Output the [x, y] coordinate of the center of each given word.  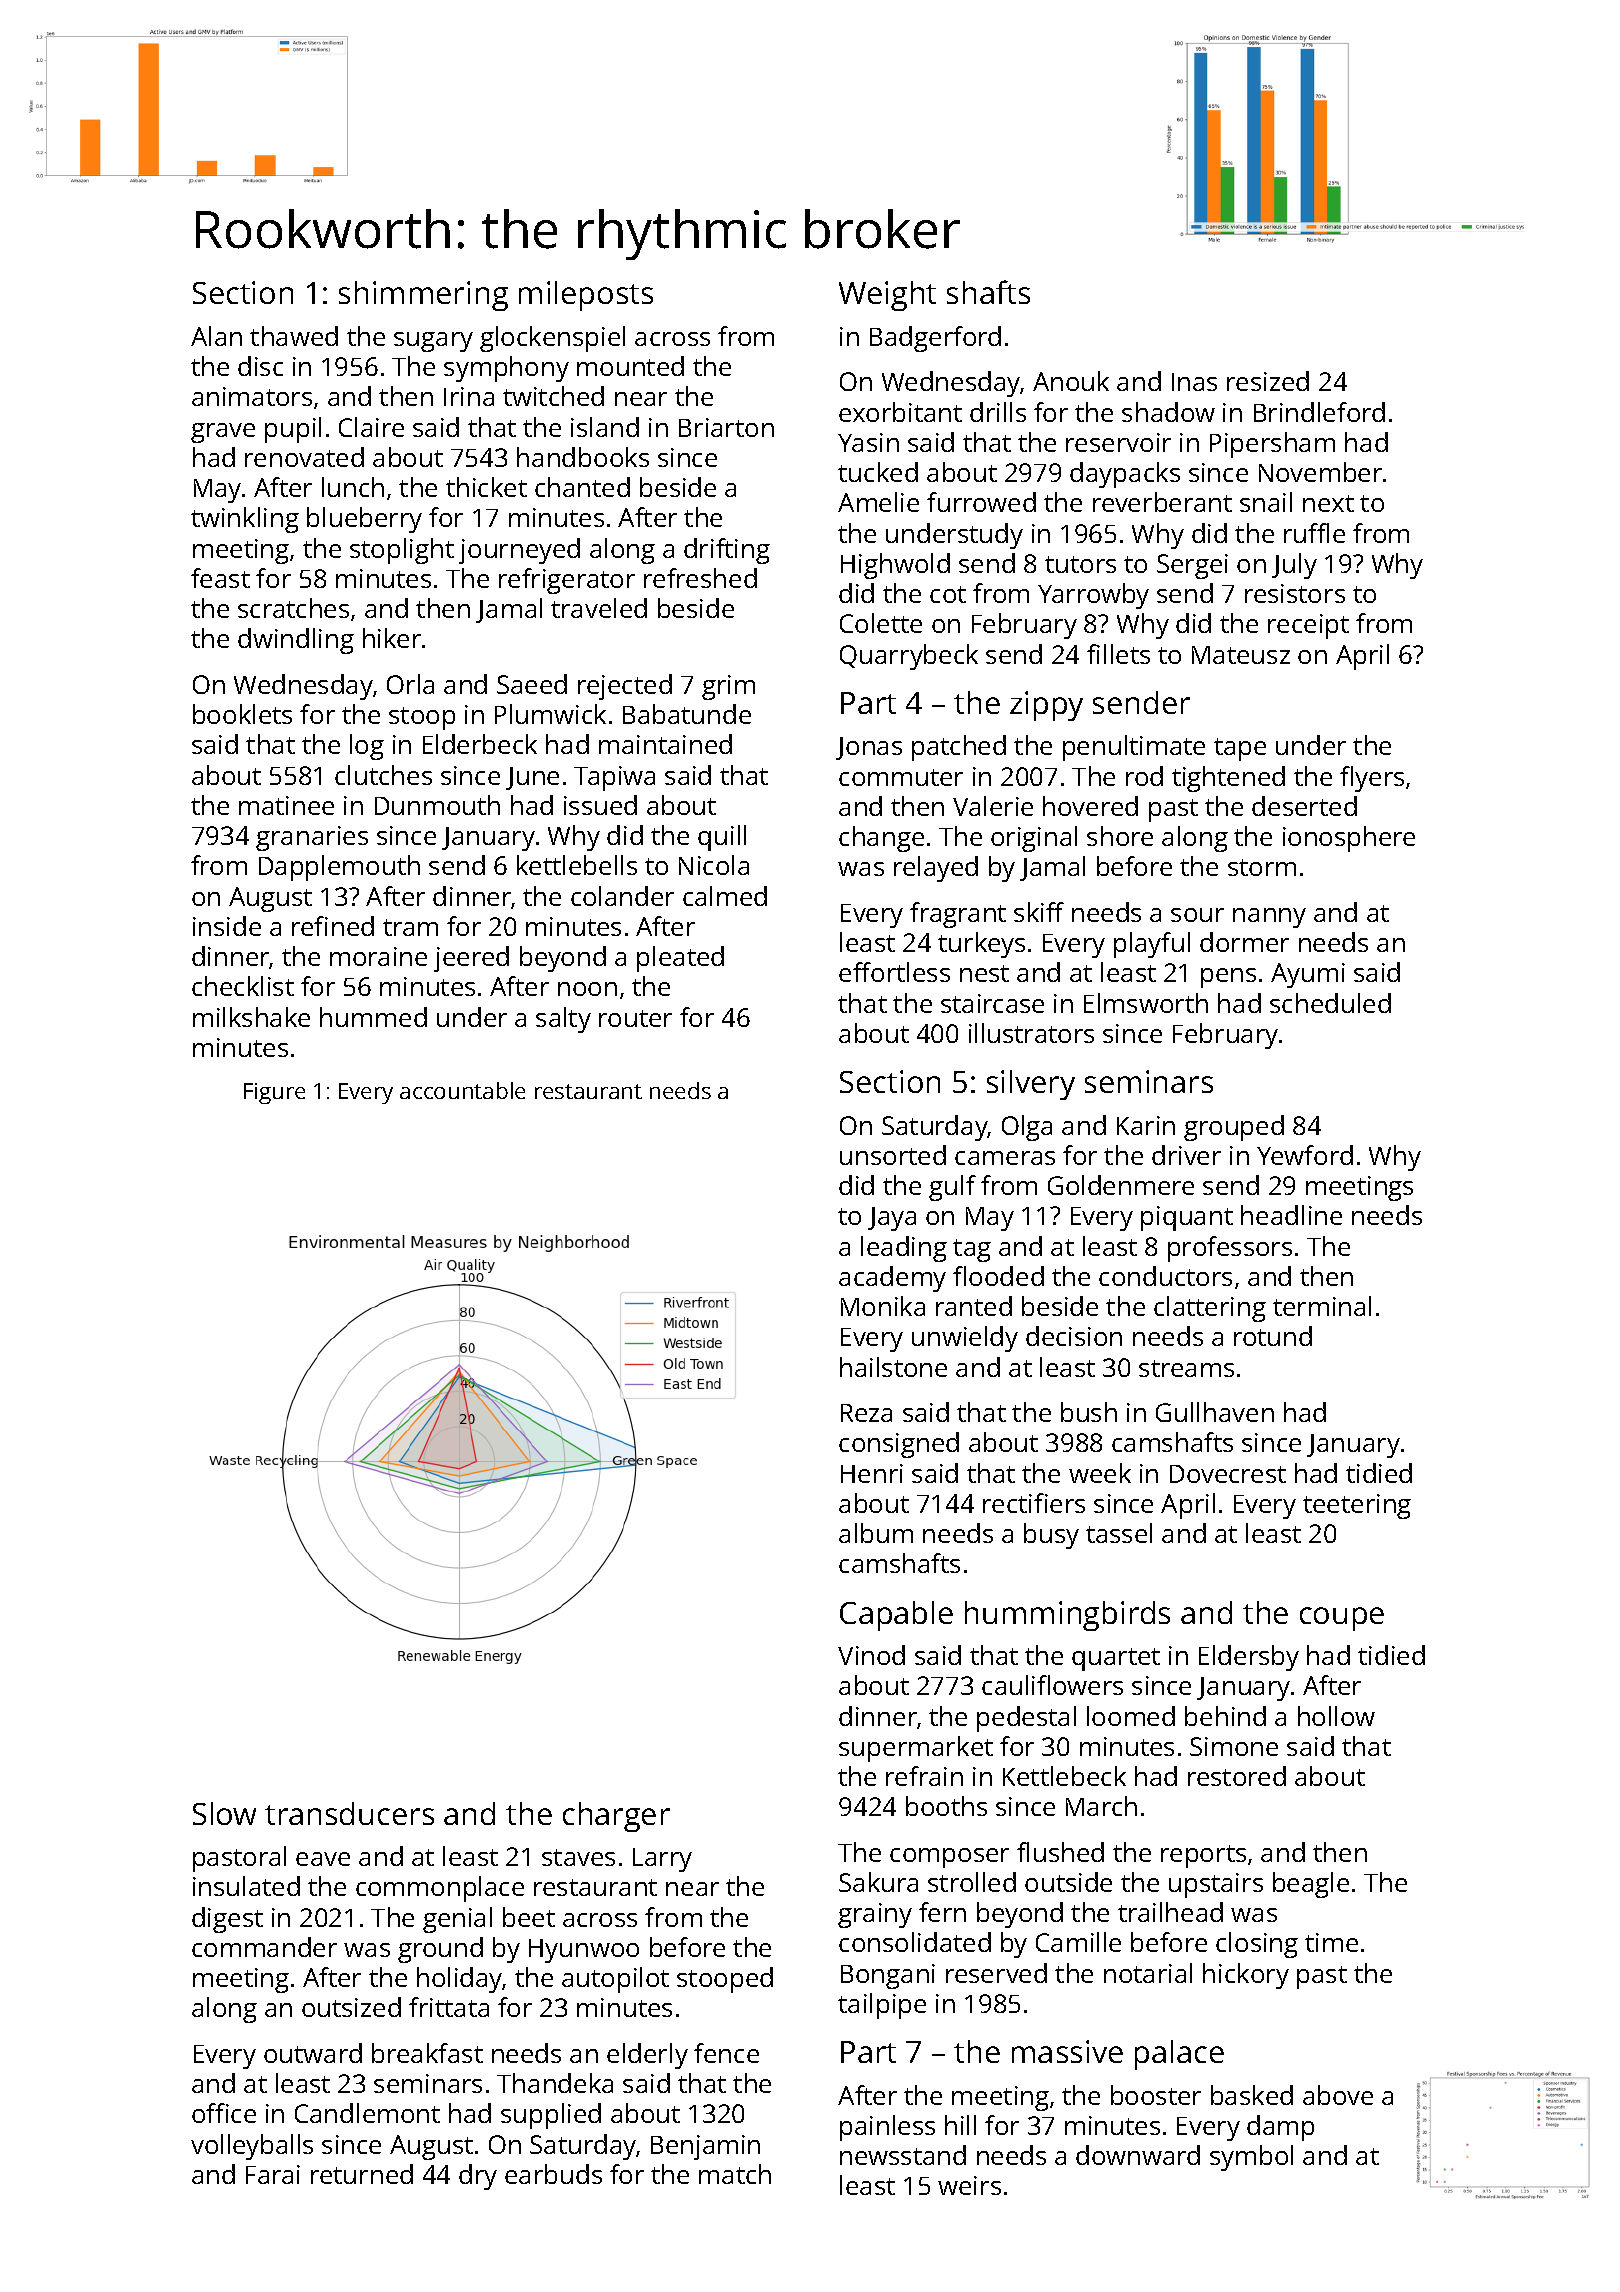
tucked [878, 472]
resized [1268, 381]
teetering [1357, 1506]
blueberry [364, 520]
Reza [866, 1413]
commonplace [440, 1889]
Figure [274, 1093]
